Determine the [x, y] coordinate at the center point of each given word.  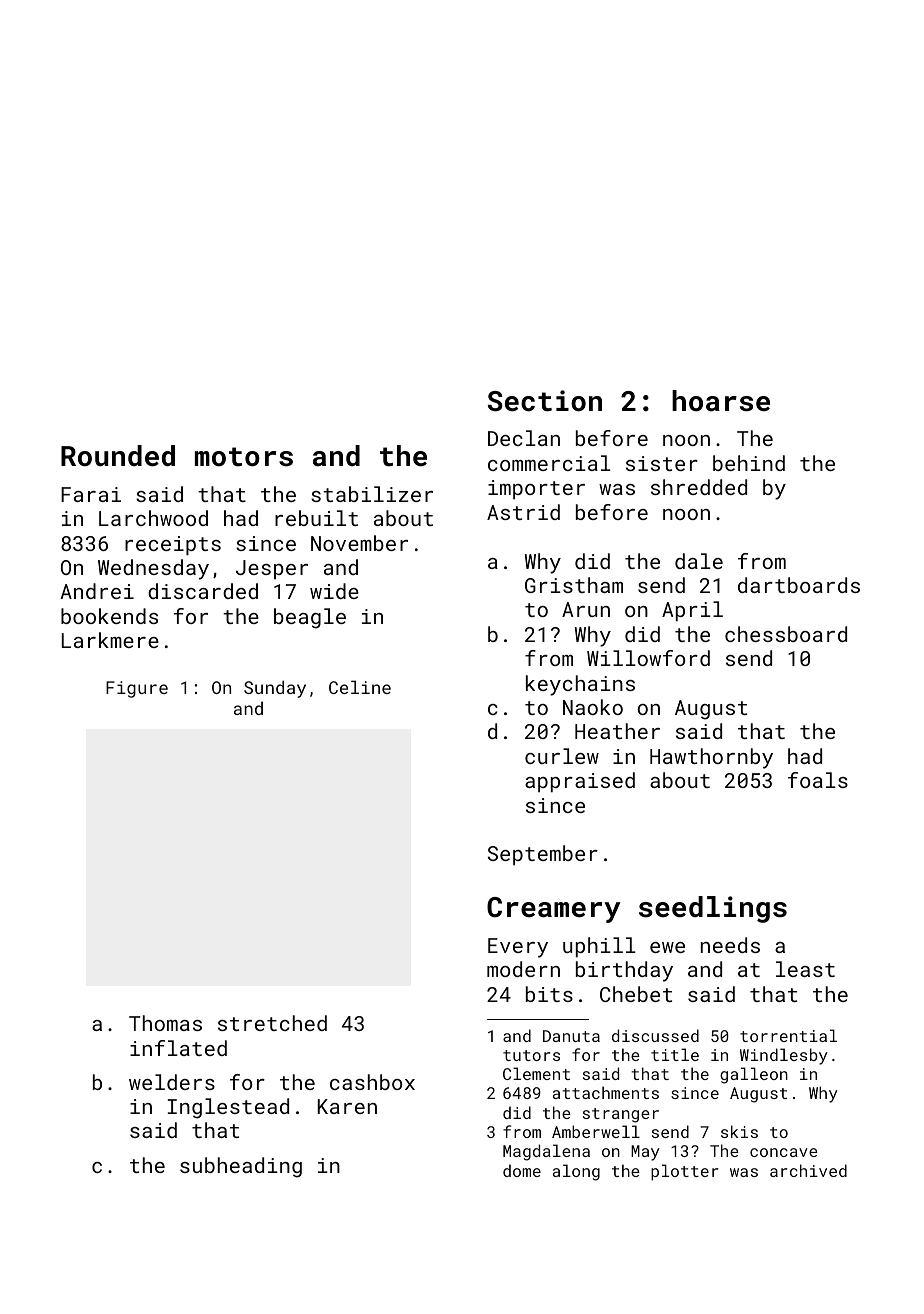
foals [818, 780]
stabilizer [372, 494]
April [692, 611]
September [543, 855]
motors [244, 457]
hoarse [721, 401]
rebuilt [316, 518]
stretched [272, 1023]
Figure [137, 689]
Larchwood [153, 518]
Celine [360, 687]
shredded [699, 487]
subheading [241, 1167]
